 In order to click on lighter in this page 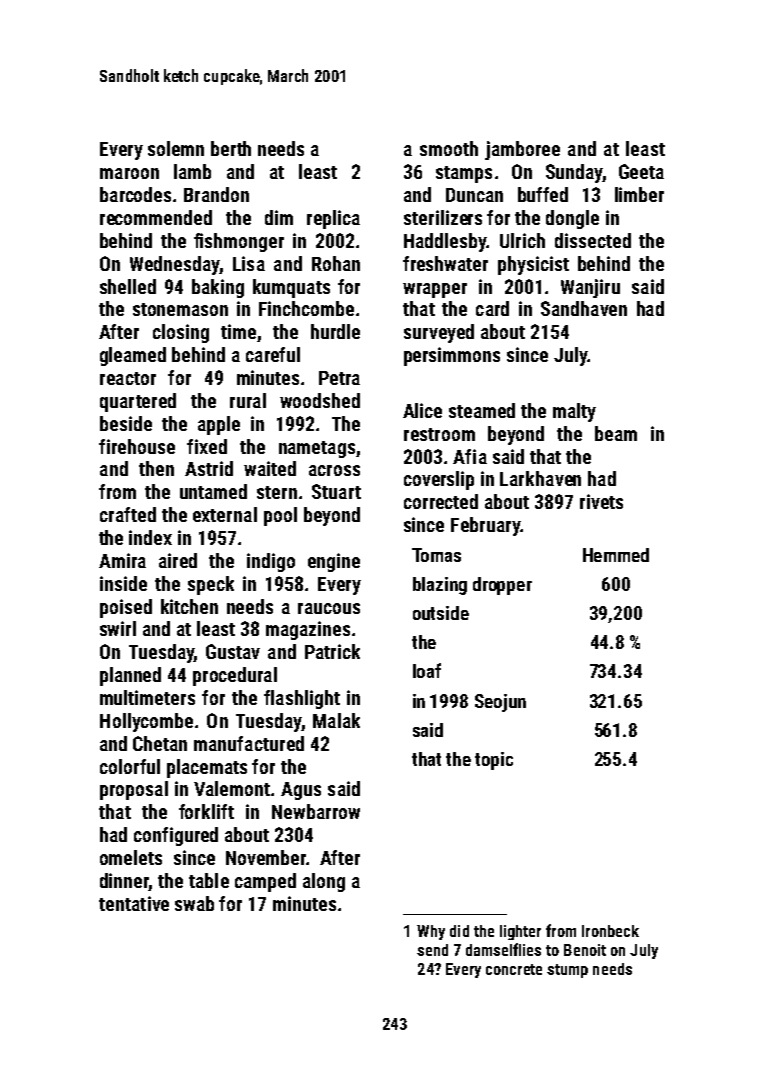, I will do `click(520, 932)`.
